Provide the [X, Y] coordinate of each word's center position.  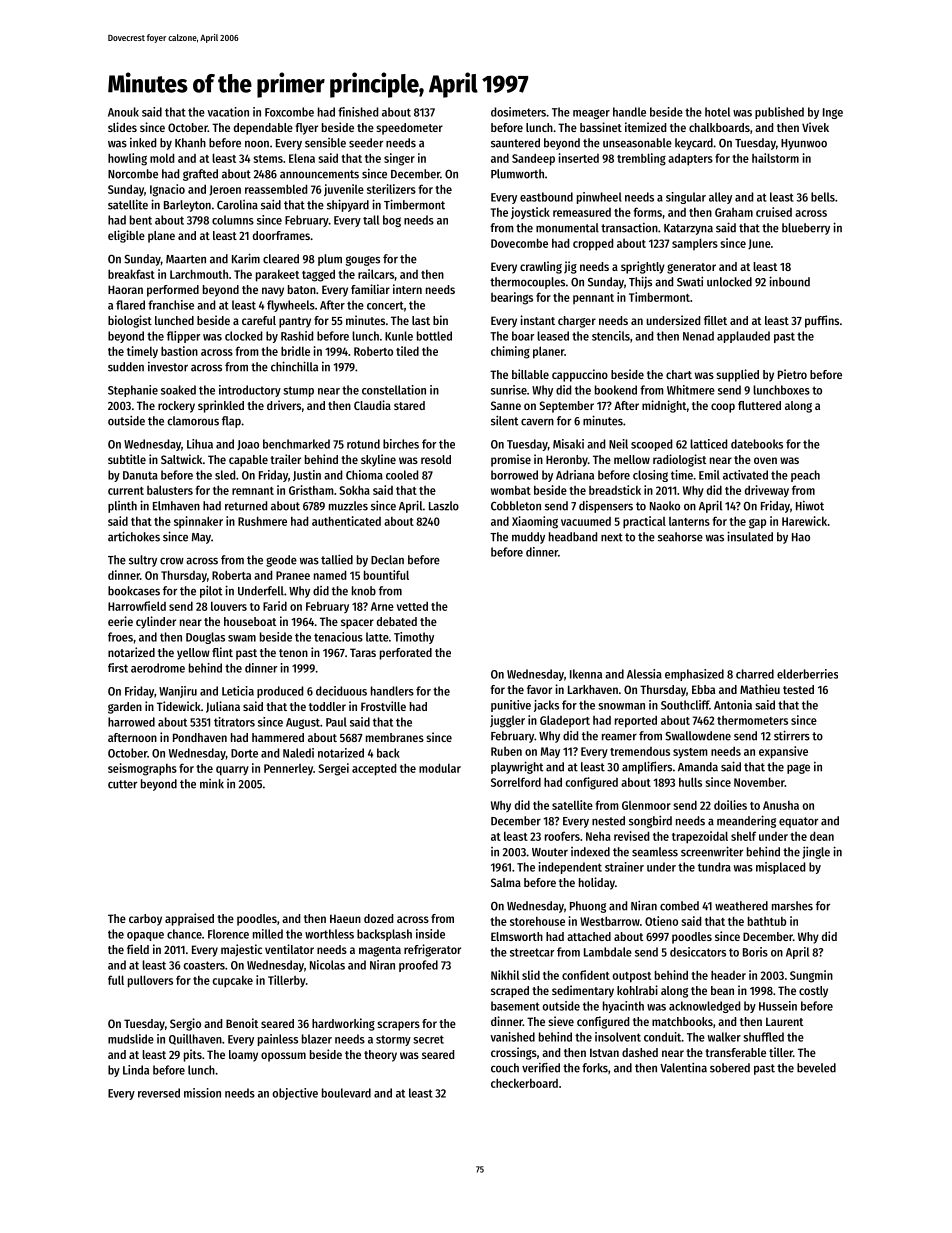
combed [679, 906]
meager [591, 114]
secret [428, 1039]
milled [268, 934]
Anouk [123, 112]
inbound [789, 281]
